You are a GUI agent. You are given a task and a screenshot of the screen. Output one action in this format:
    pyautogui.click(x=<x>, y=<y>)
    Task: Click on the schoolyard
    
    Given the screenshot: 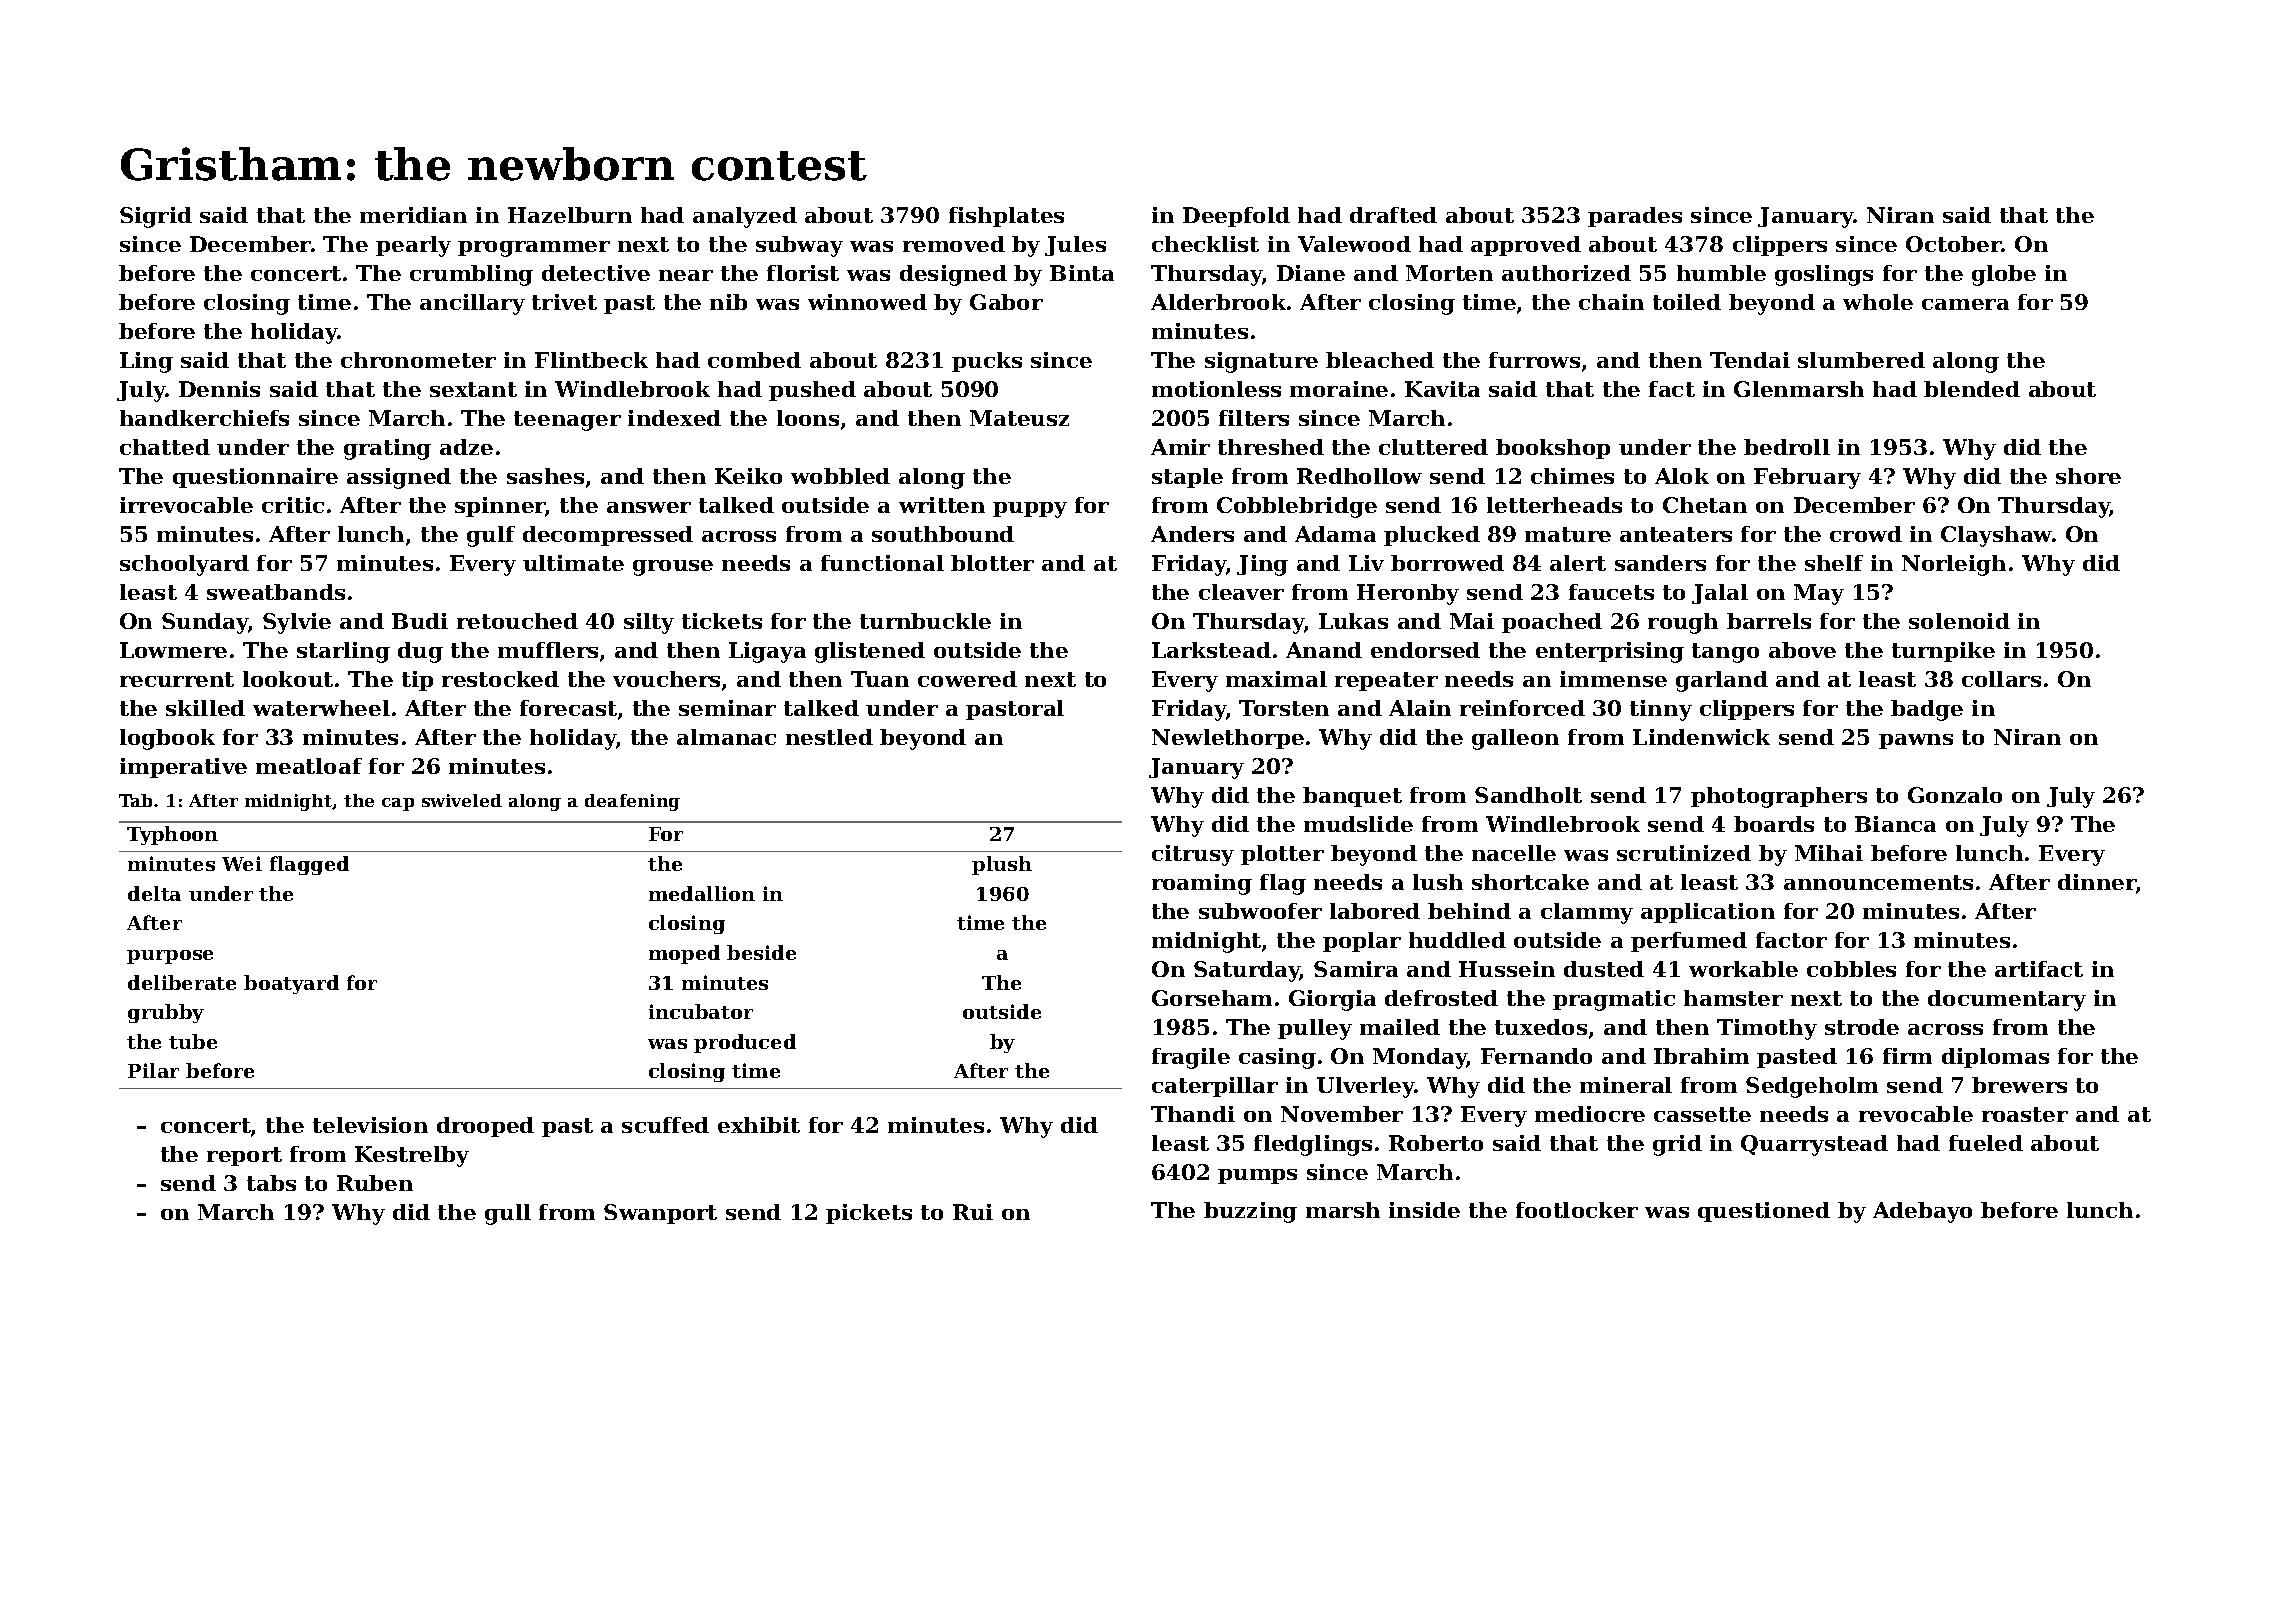 What is the action you would take?
    pyautogui.click(x=184, y=565)
